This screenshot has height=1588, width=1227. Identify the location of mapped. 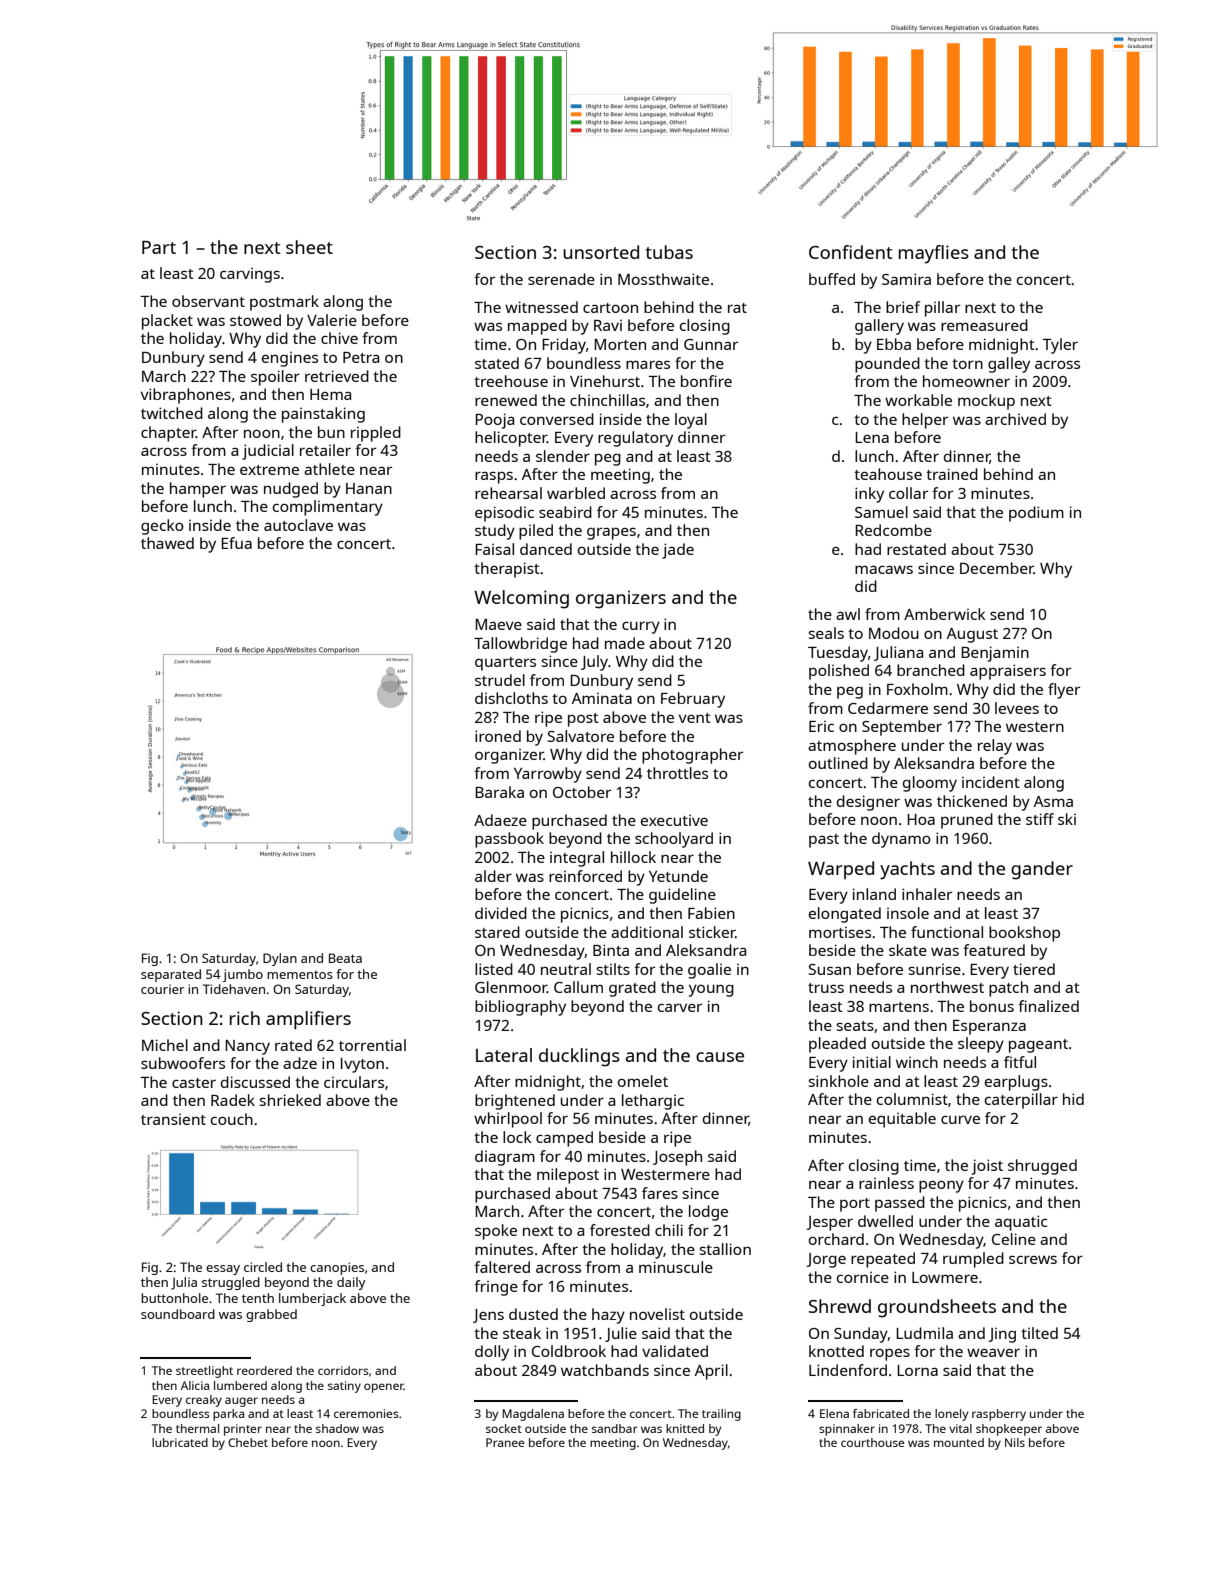
(537, 327).
